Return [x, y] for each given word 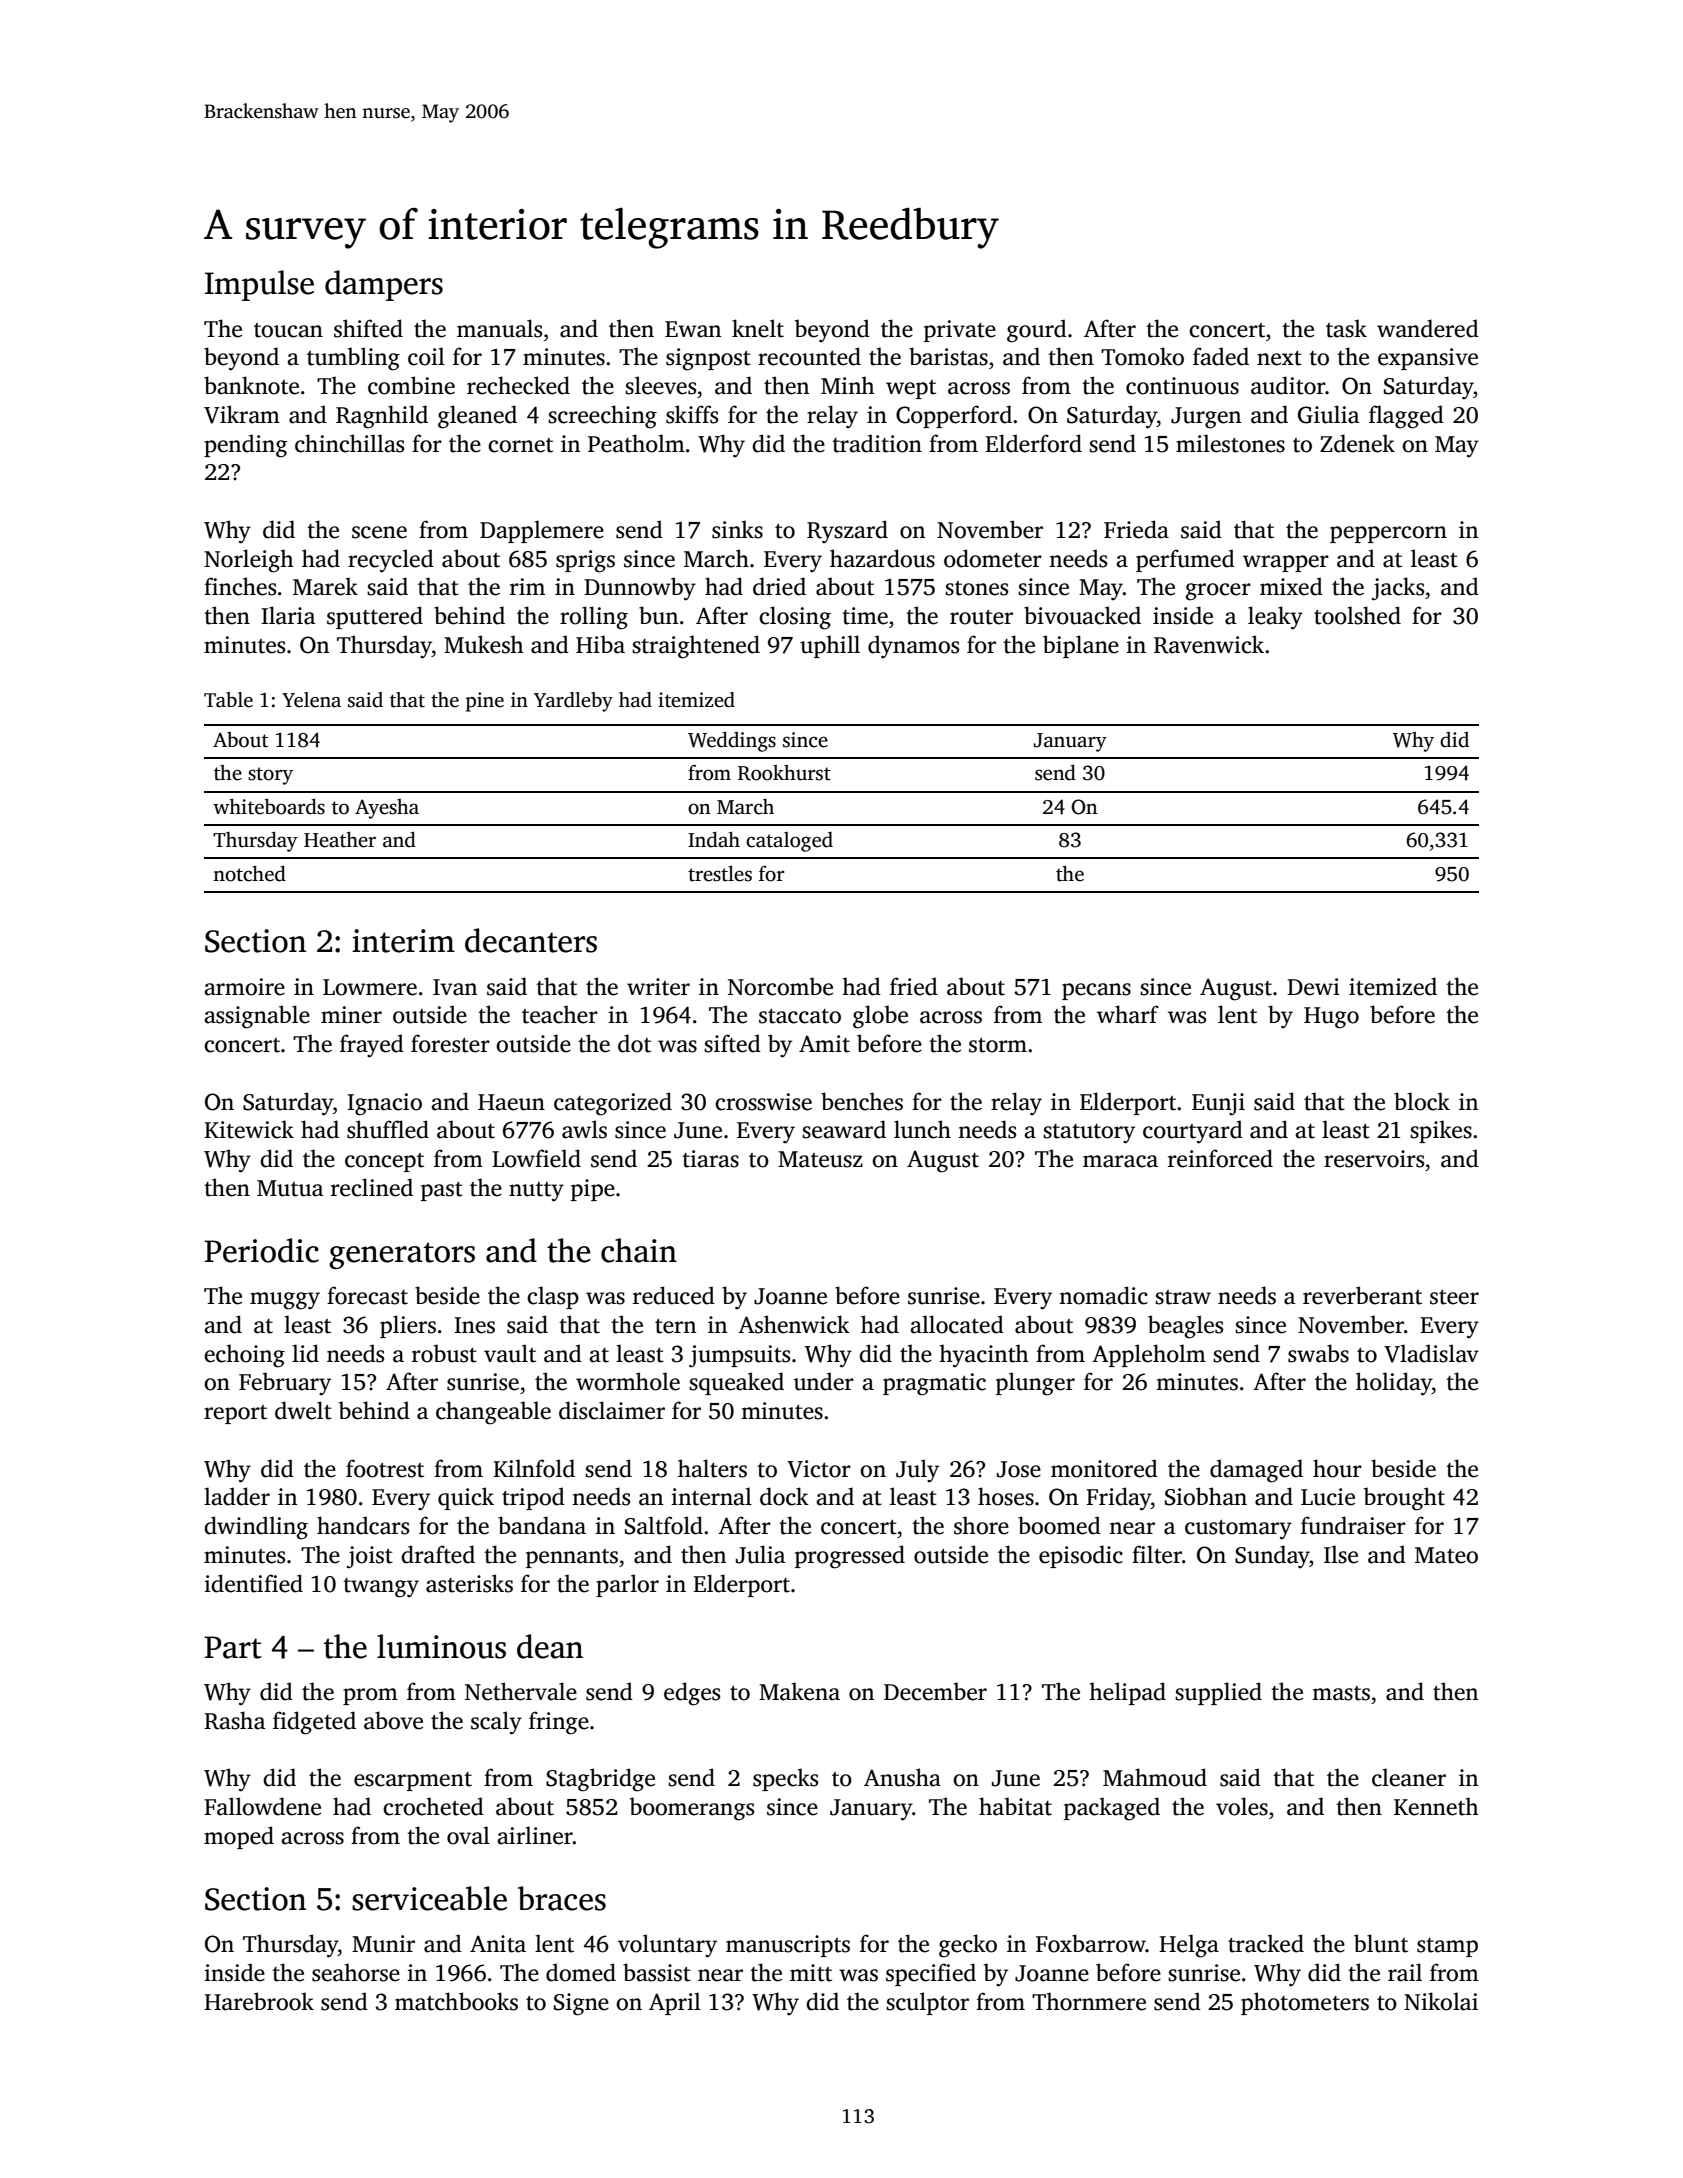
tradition [877, 443]
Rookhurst [784, 773]
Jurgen [1206, 418]
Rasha [235, 1720]
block [1422, 1101]
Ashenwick [794, 1324]
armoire [244, 987]
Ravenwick [1209, 644]
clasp [553, 1297]
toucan [288, 330]
